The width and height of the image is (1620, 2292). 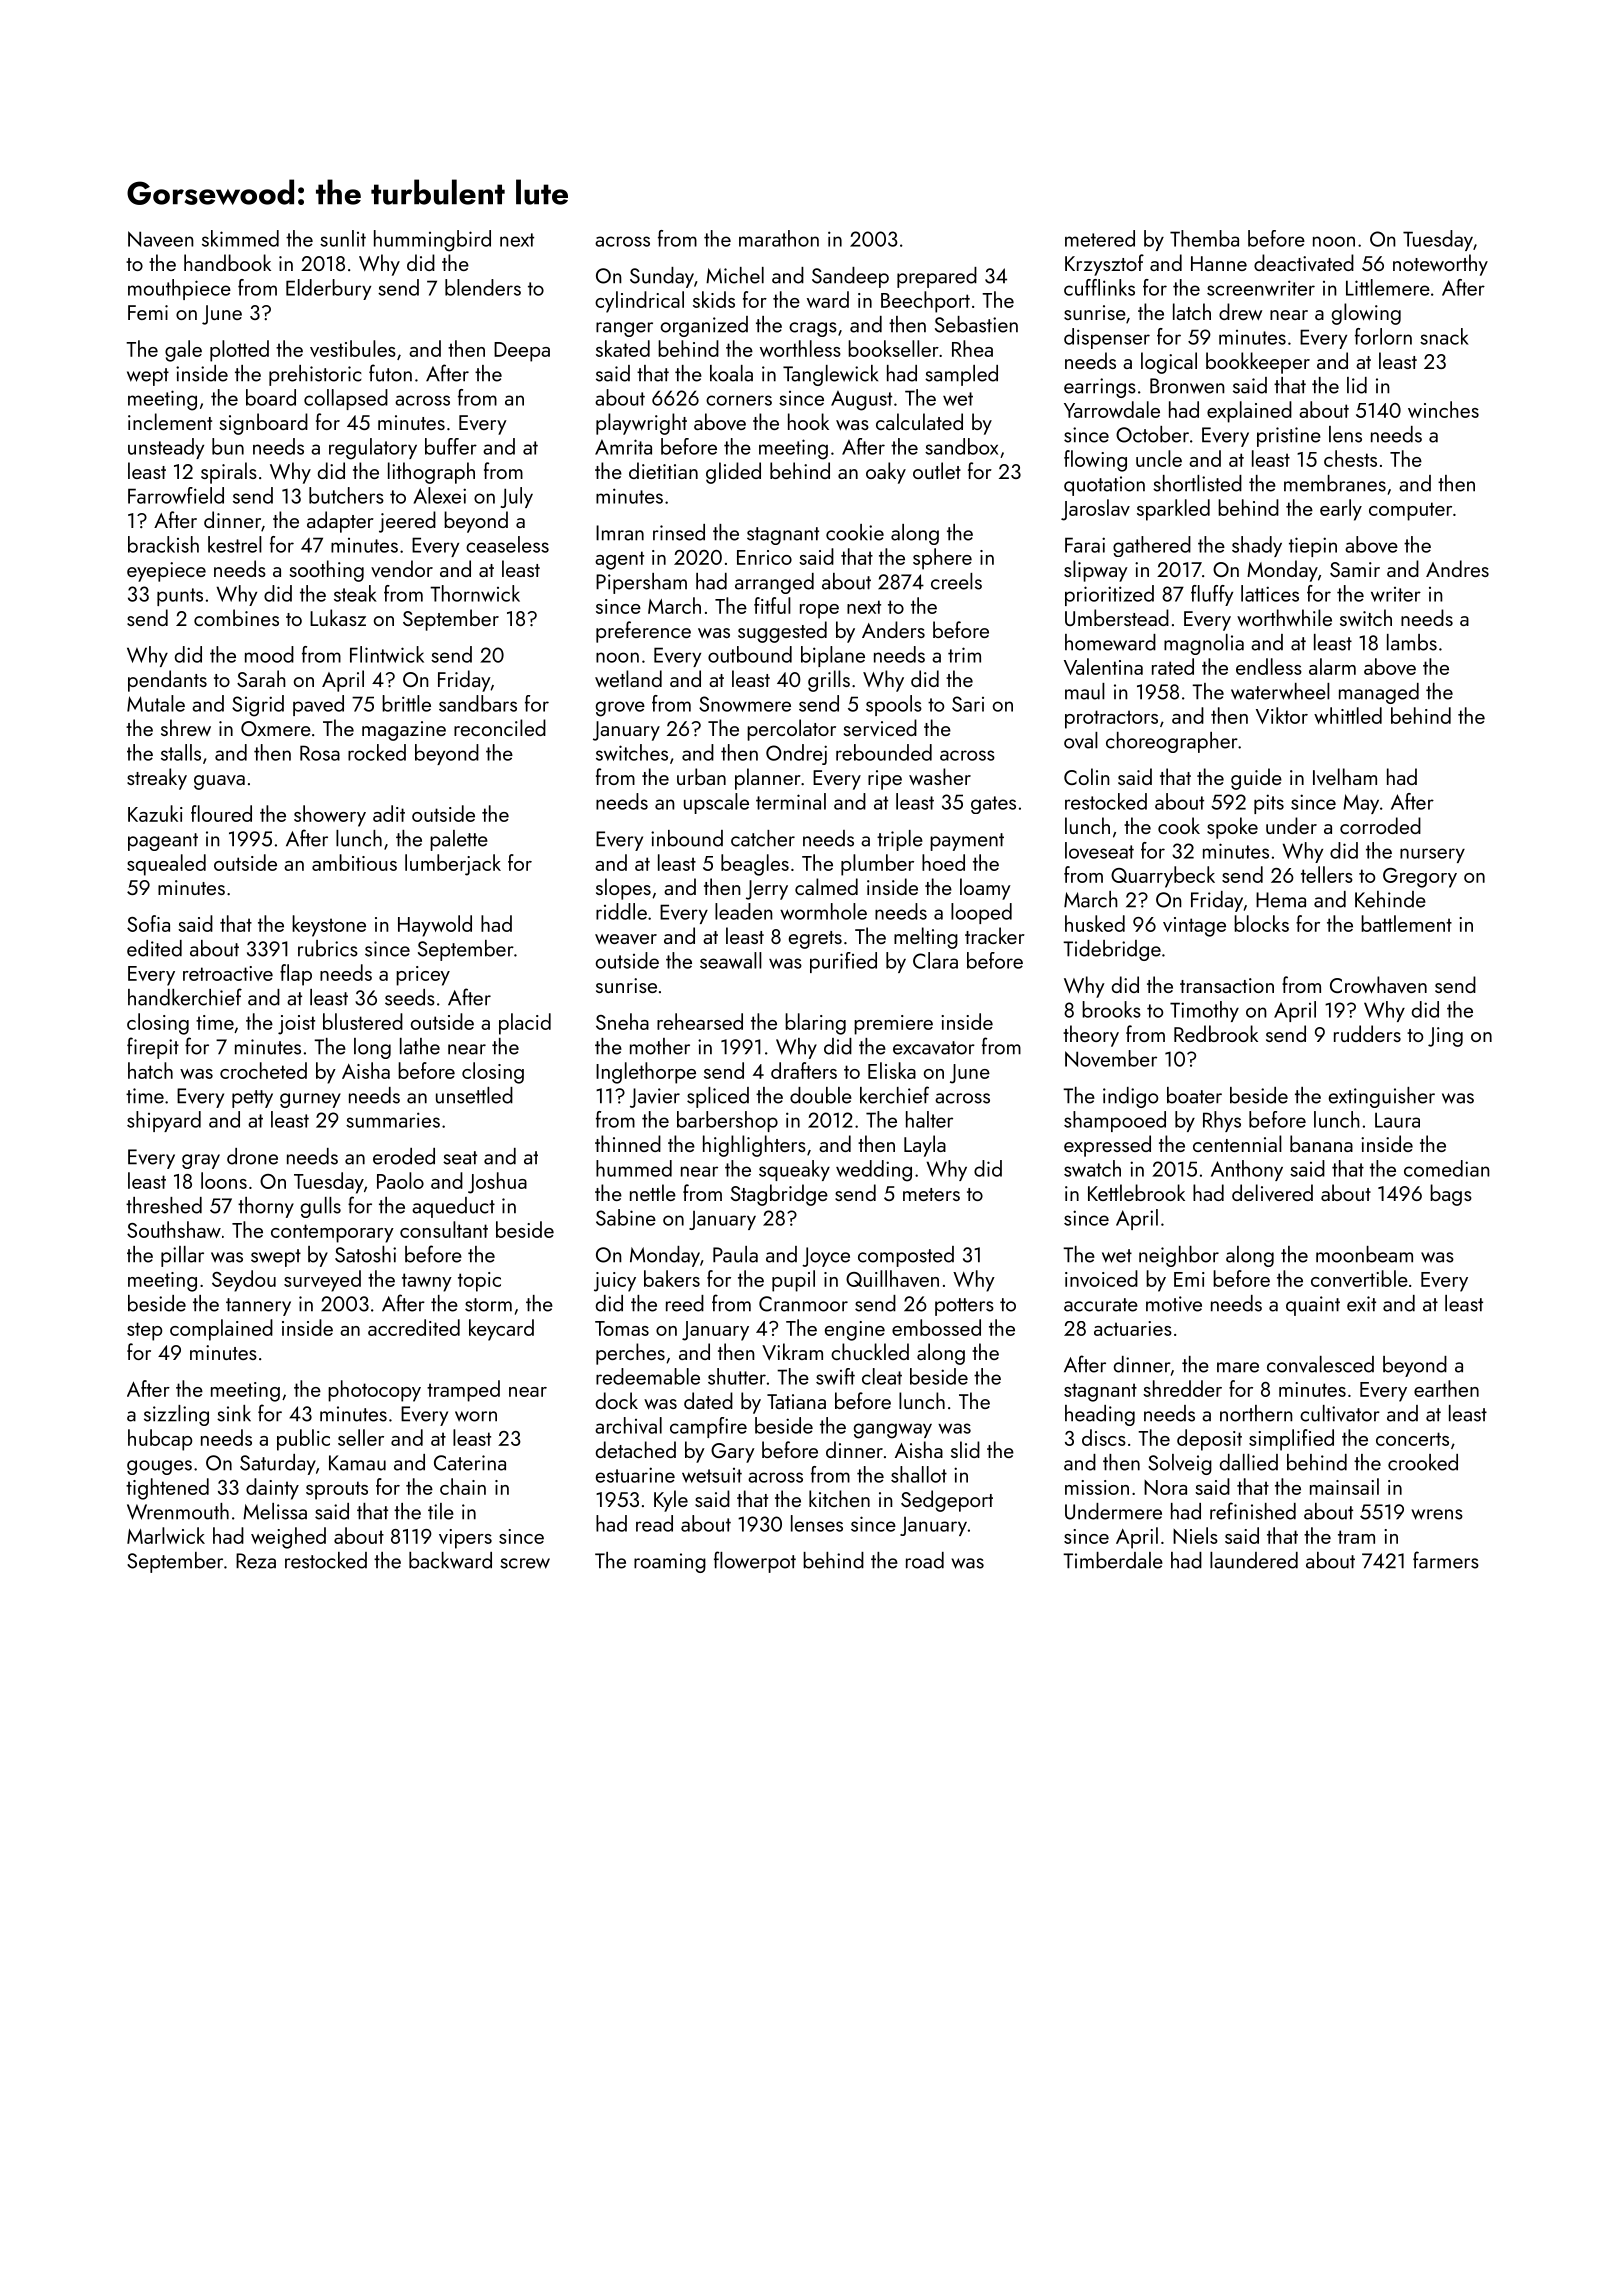 I want to click on Cranmoor, so click(x=803, y=1304).
